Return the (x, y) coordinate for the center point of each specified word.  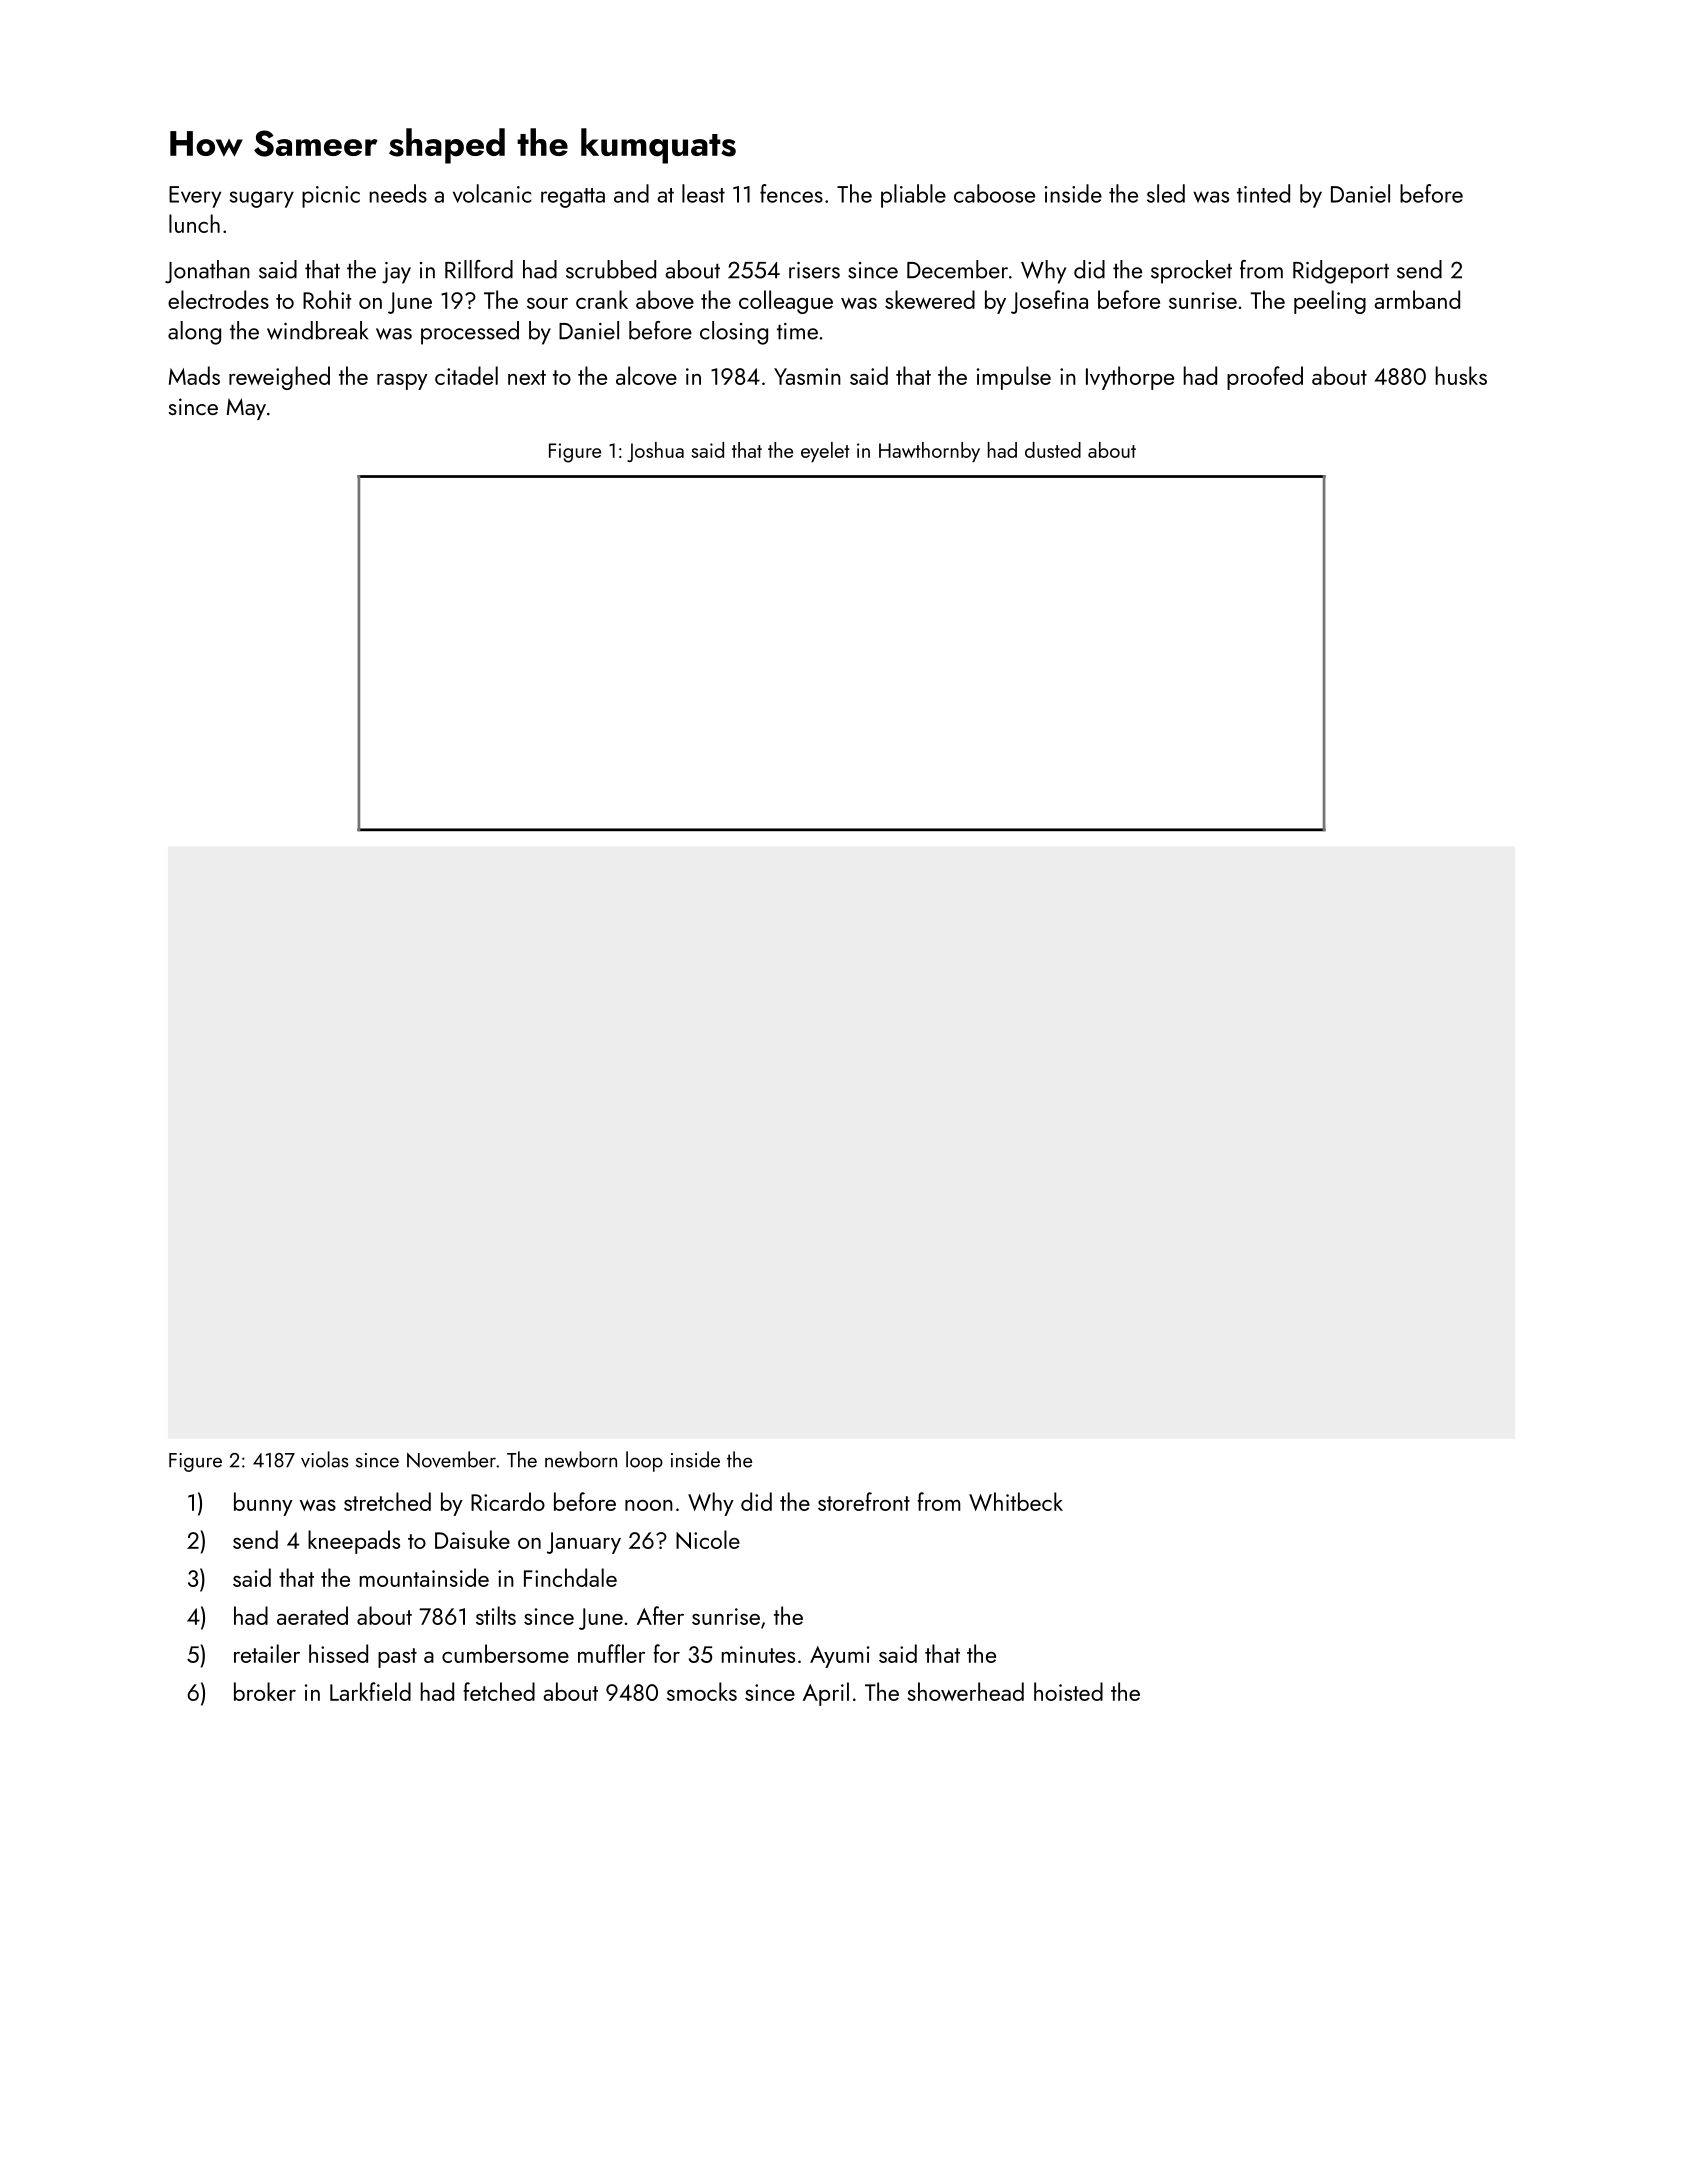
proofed (1265, 378)
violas (325, 1459)
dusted (1053, 450)
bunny (263, 1504)
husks (1461, 375)
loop (644, 1461)
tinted (1263, 193)
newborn (581, 1459)
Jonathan (207, 272)
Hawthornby (929, 452)
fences (791, 193)
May (246, 409)
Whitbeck (1016, 1501)
